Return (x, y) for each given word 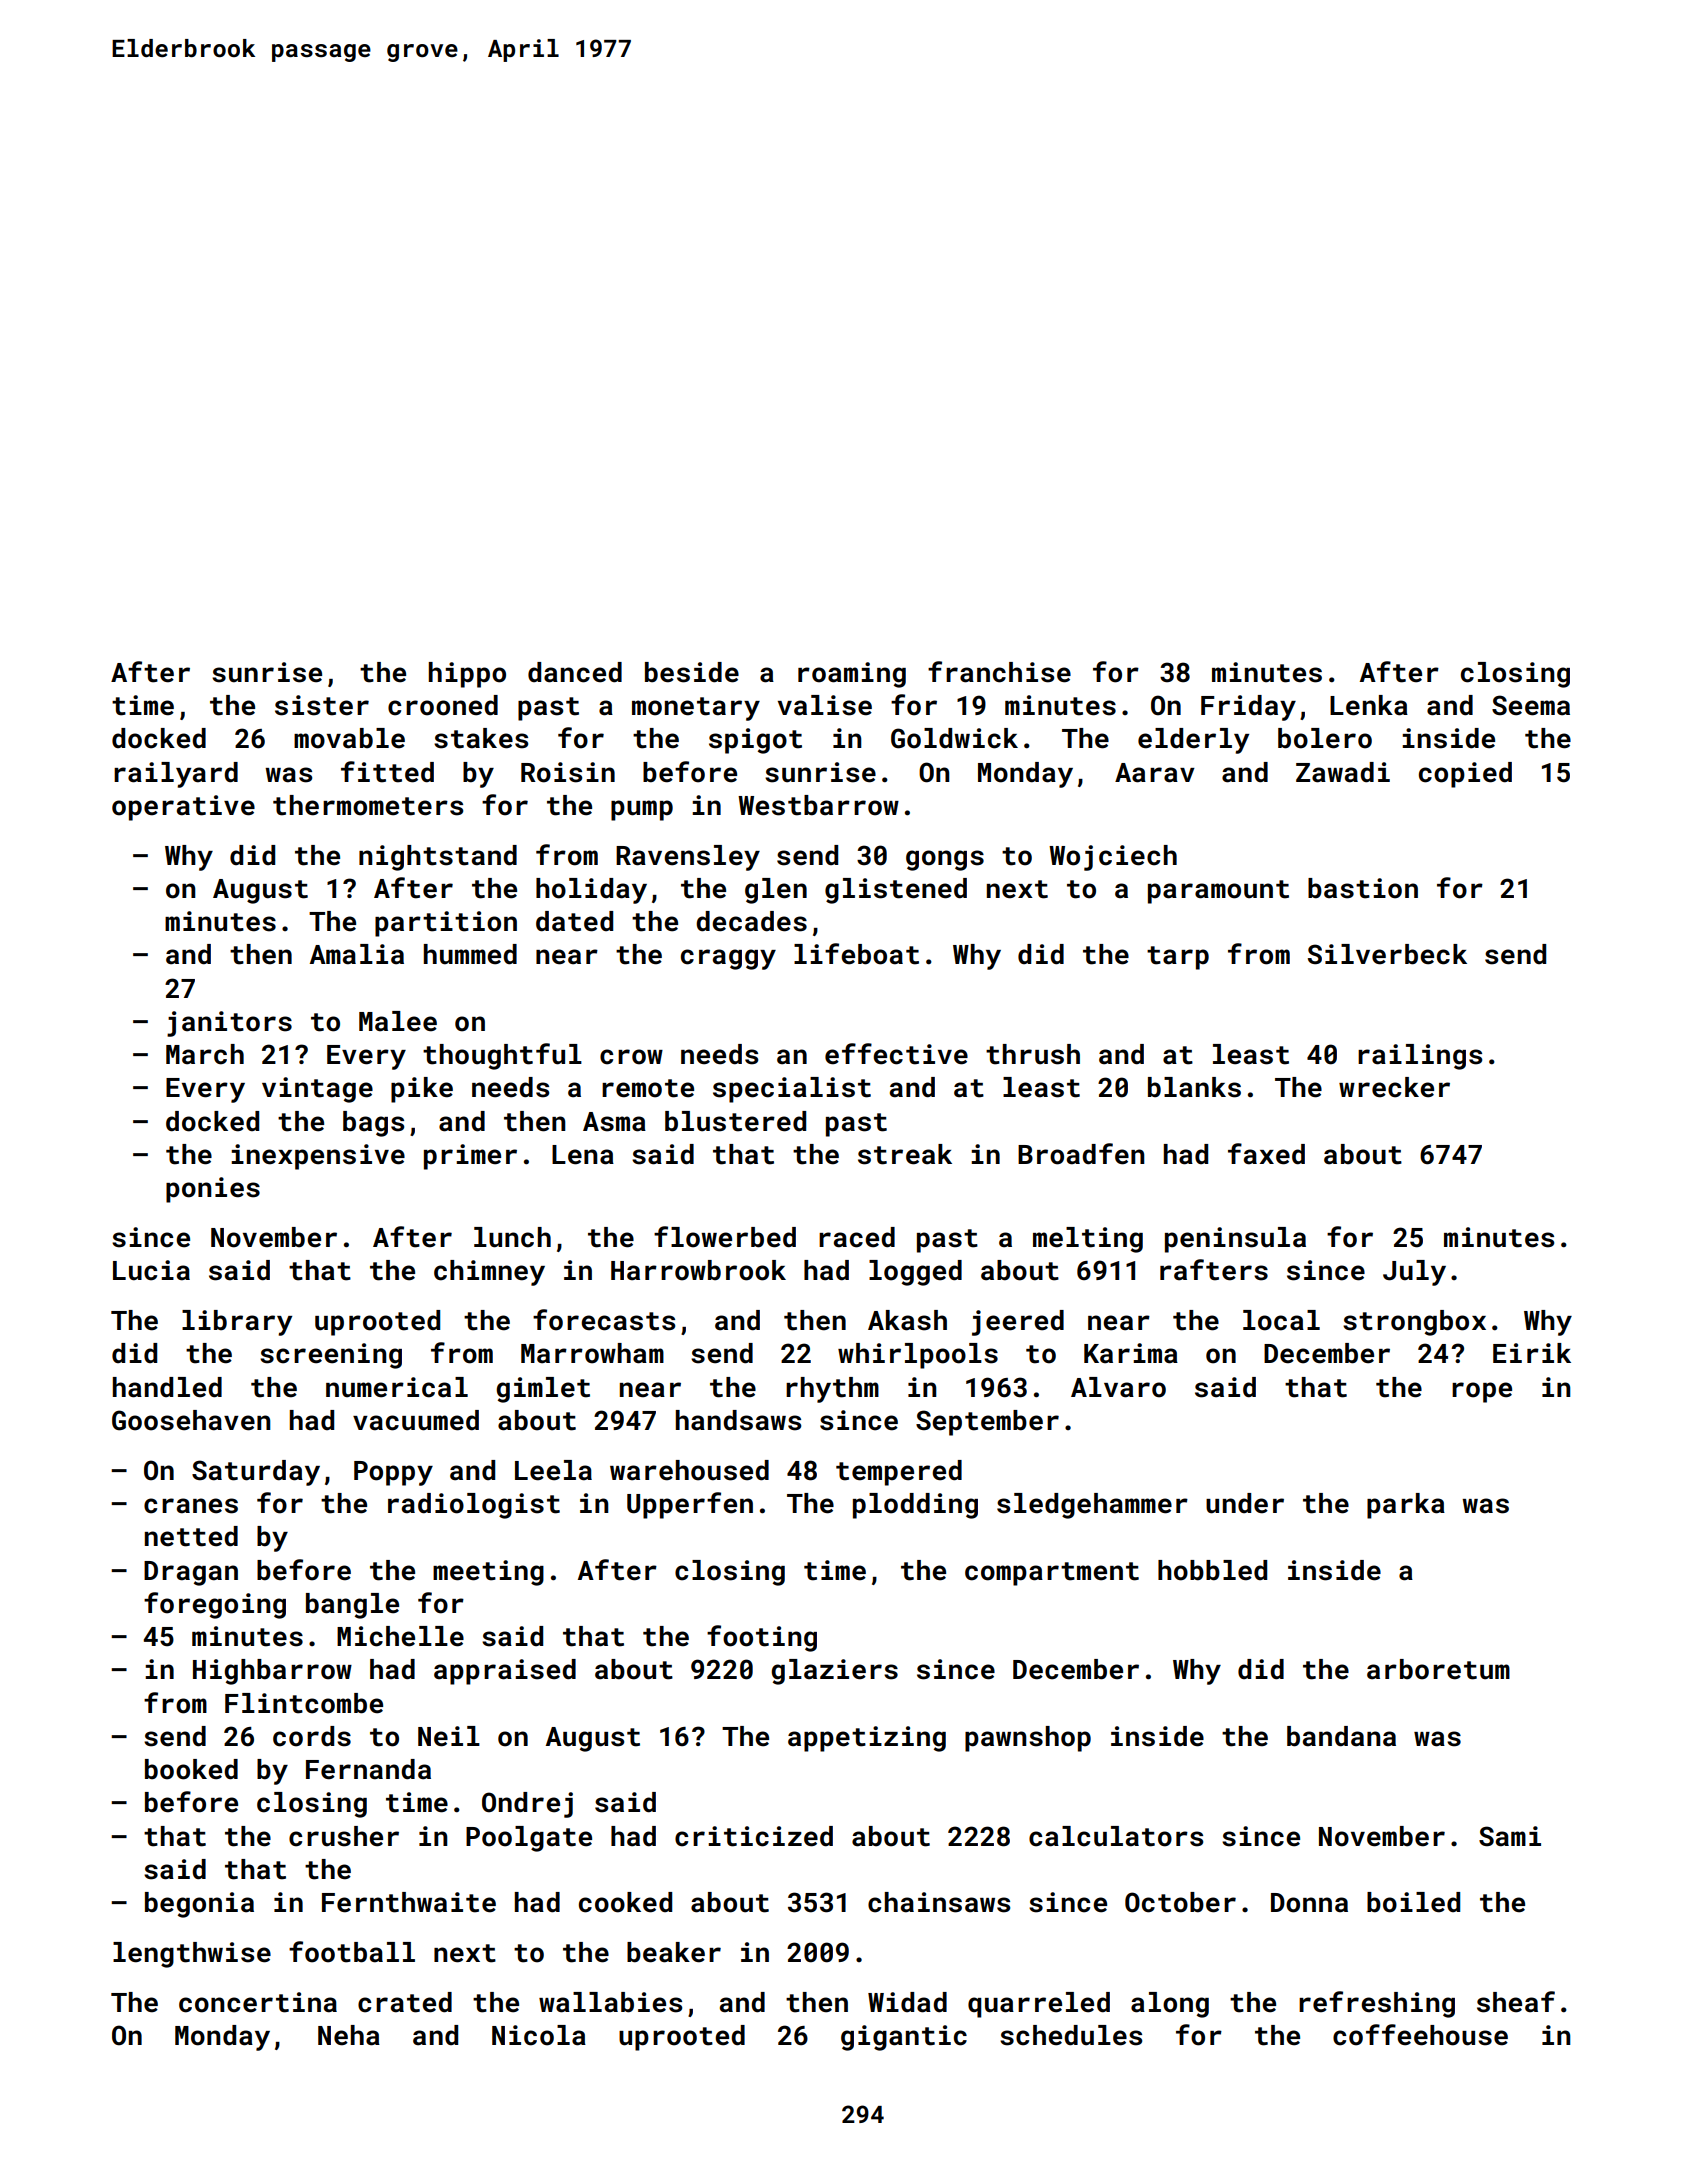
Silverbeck (1387, 954)
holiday (591, 891)
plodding (915, 1506)
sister (322, 705)
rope (1482, 1392)
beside (692, 672)
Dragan (191, 1573)
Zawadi (1343, 772)
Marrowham (592, 1353)
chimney (489, 1273)
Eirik (1532, 1353)
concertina (258, 2002)
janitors (229, 1024)
